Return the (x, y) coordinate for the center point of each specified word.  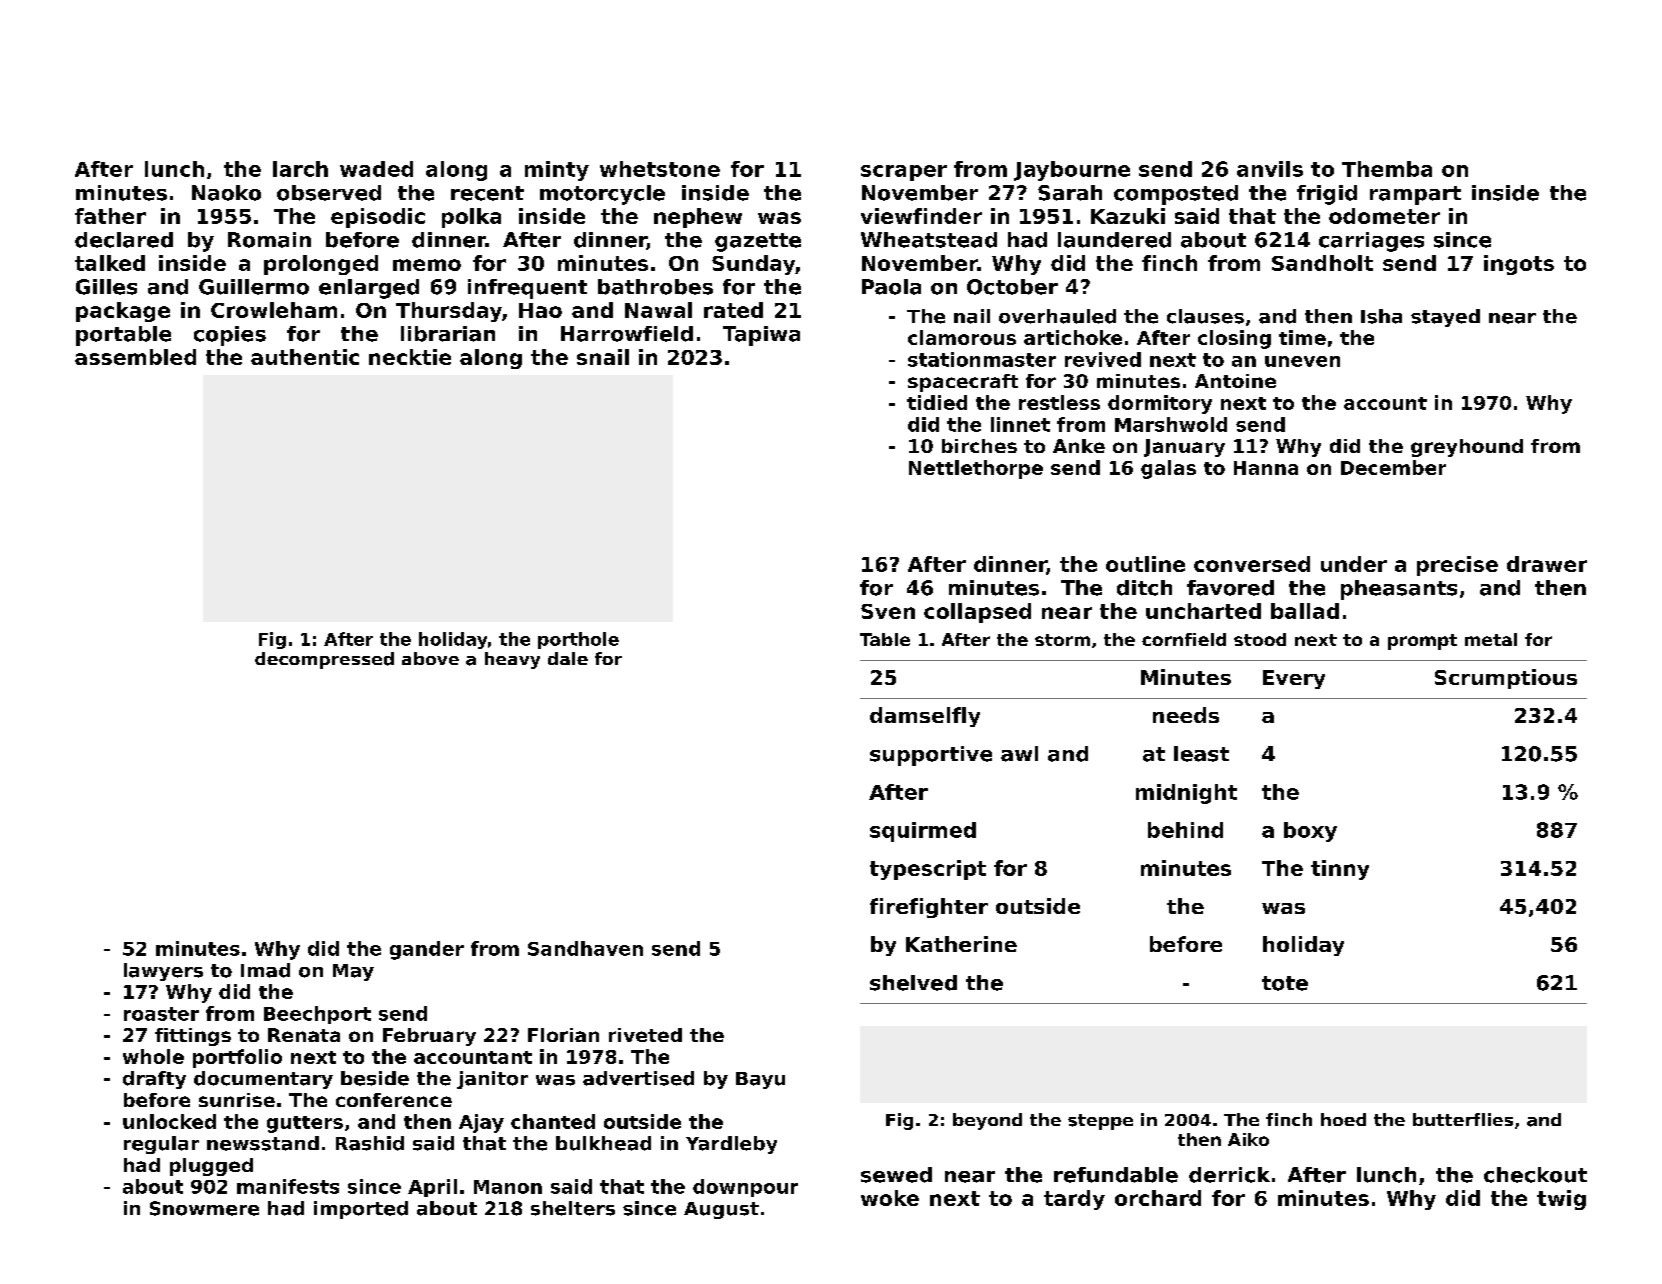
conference (394, 1100)
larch (300, 169)
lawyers (163, 972)
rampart (1415, 195)
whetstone (660, 169)
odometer (1384, 216)
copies (230, 336)
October (1012, 287)
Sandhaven (585, 948)
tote (1285, 983)
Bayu (760, 1080)
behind (1185, 830)
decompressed (324, 660)
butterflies (1463, 1119)
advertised (638, 1078)
